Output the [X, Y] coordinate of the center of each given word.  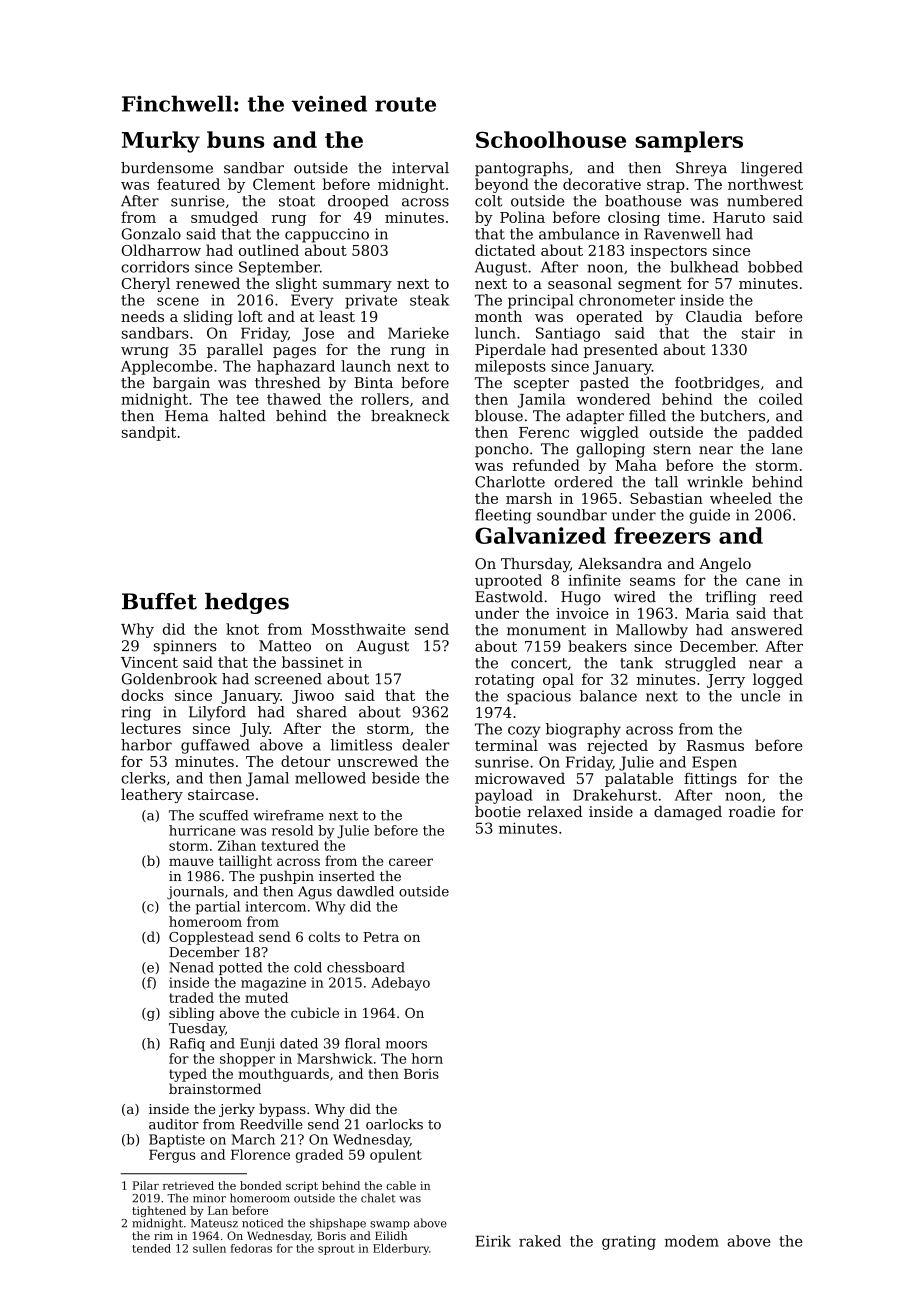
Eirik [493, 1241]
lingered [772, 169]
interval [420, 168]
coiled [781, 399]
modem [692, 1241]
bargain [181, 384]
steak [429, 300]
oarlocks [394, 1124]
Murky [161, 142]
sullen [209, 1248]
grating [629, 1243]
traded [191, 997]
